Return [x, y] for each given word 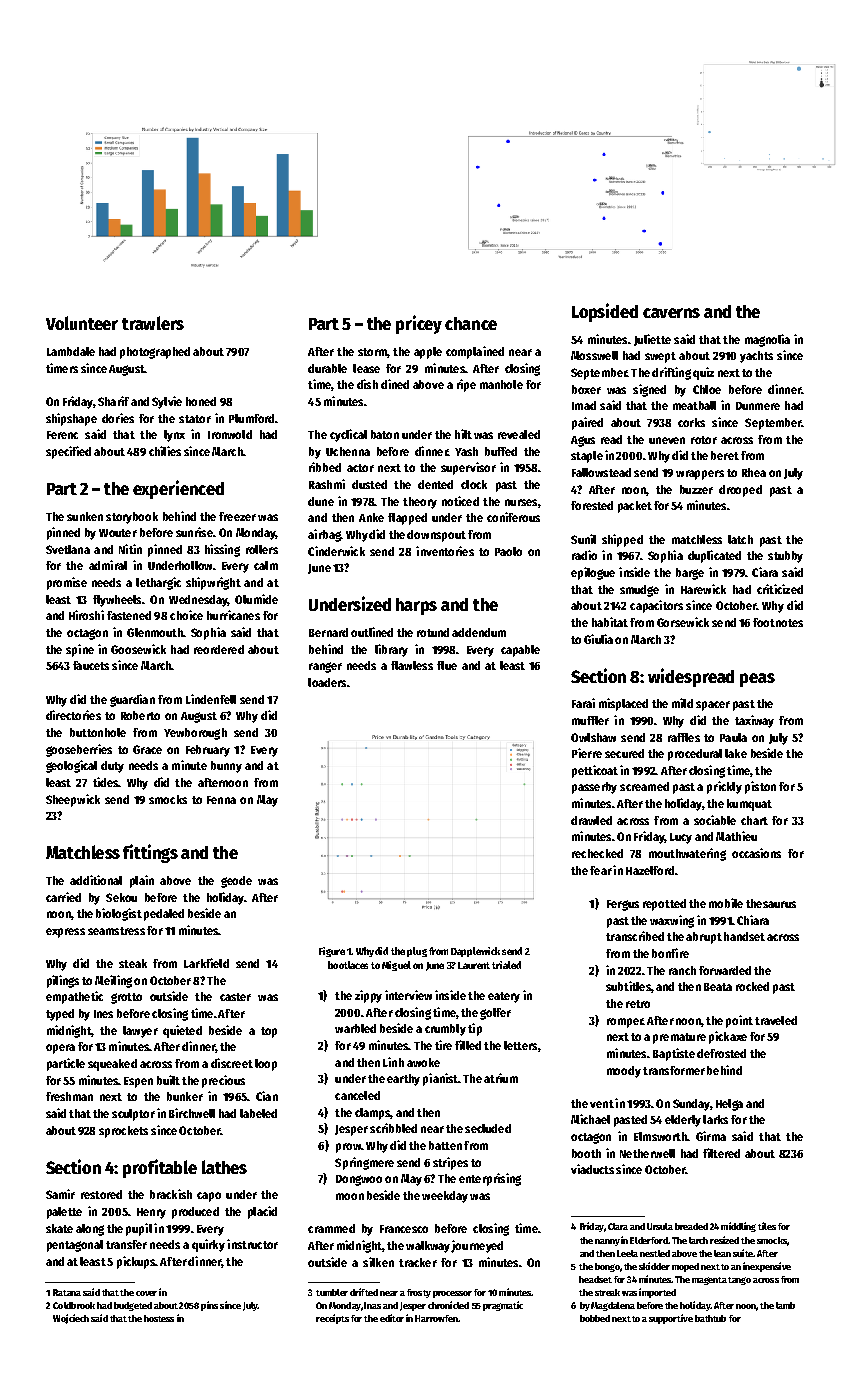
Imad [584, 405]
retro [638, 1004]
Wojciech [71, 1319]
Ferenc [62, 435]
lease [366, 368]
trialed [506, 965]
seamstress [116, 931]
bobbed [595, 1318]
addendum [479, 632]
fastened [129, 615]
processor [452, 1294]
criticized [780, 589]
